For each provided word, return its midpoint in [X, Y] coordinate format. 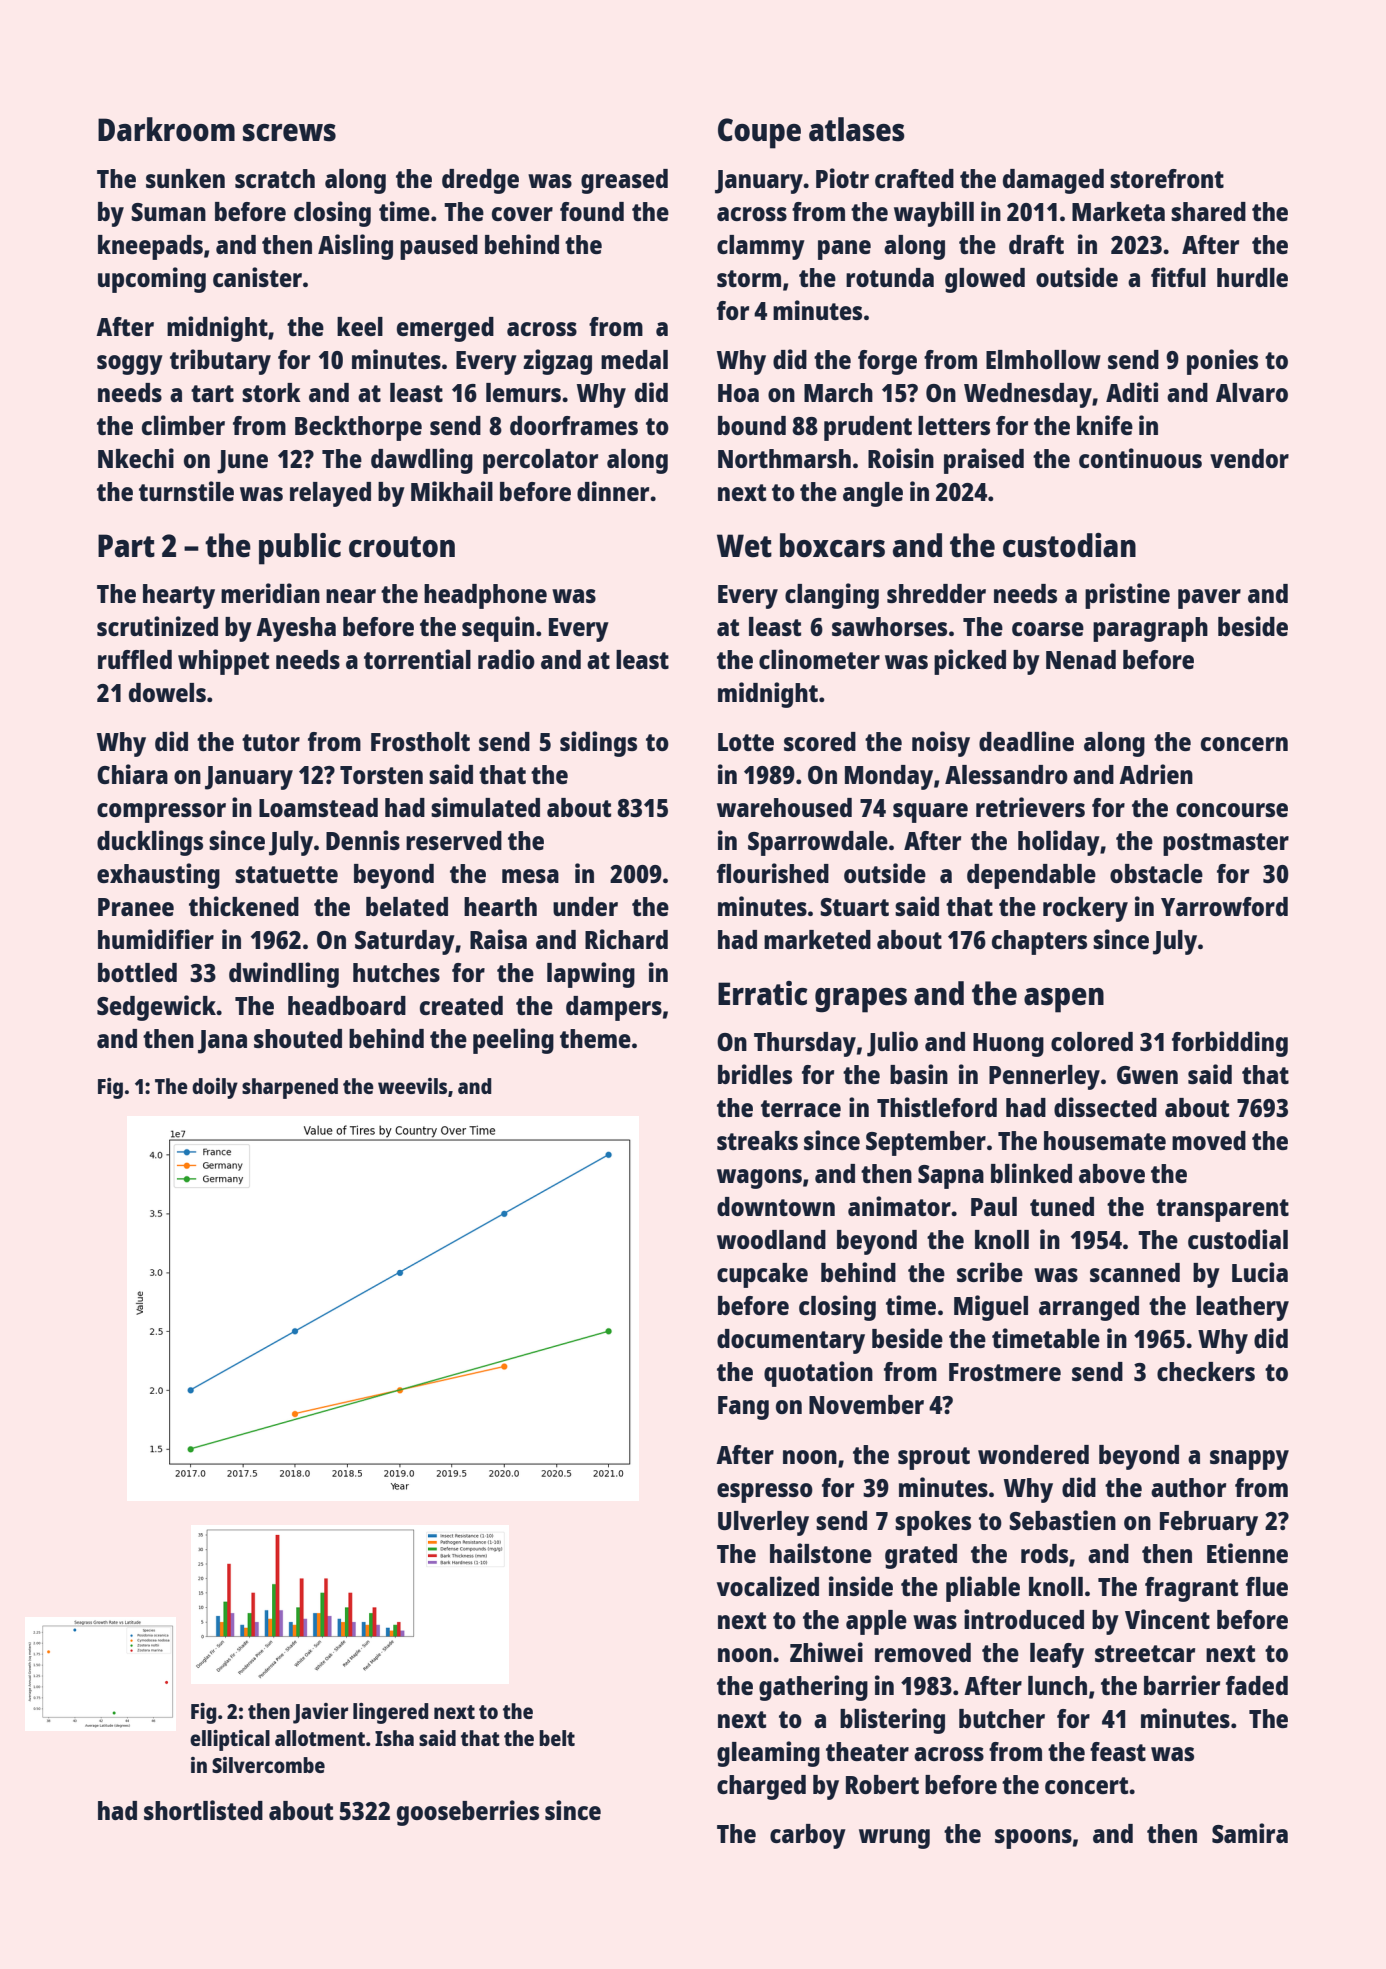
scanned [1135, 1272]
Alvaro [1252, 392]
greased [624, 181]
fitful [1178, 277]
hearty [179, 596]
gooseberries [468, 1813]
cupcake [762, 1275]
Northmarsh [784, 458]
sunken [185, 178]
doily [215, 1088]
